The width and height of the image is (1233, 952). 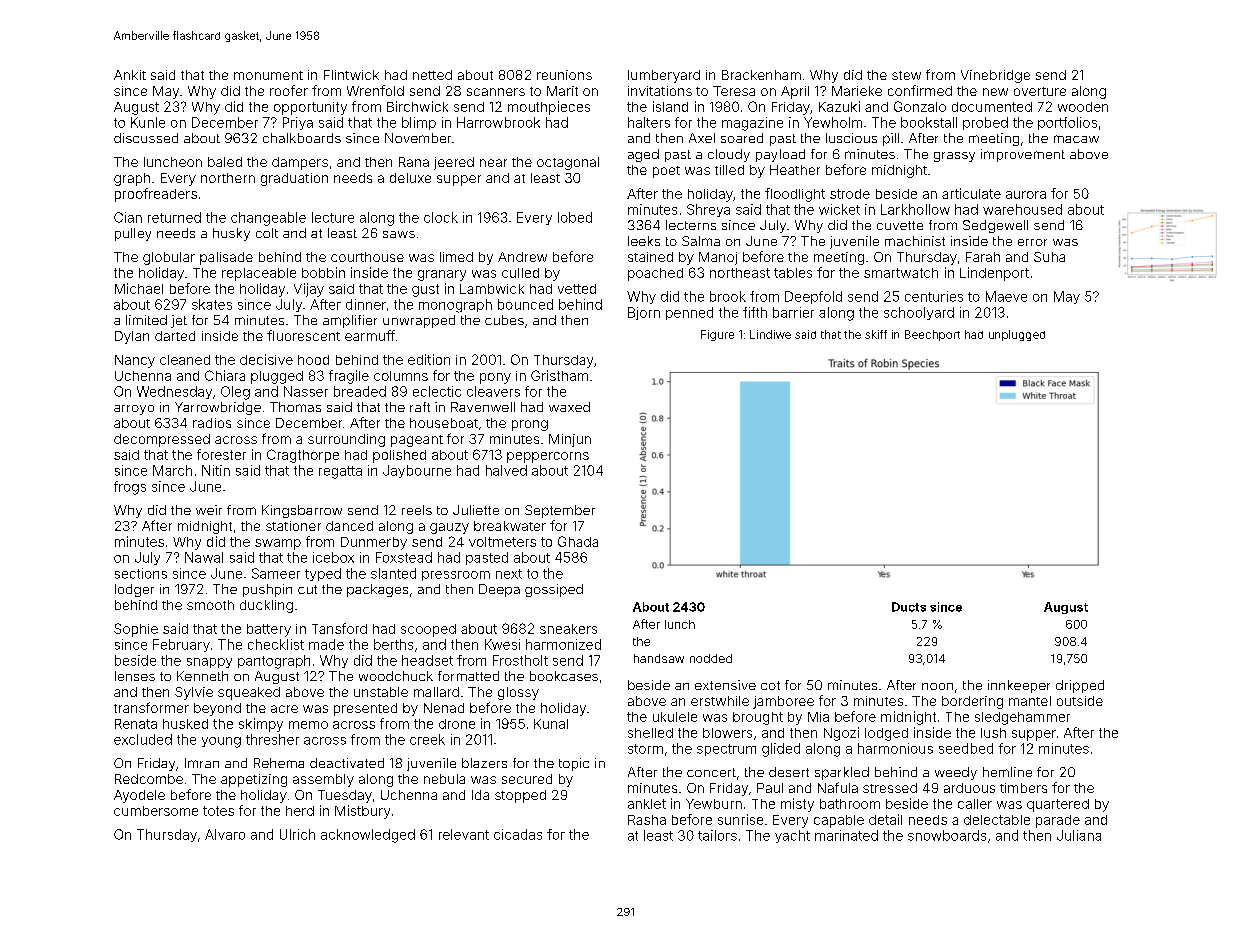 I want to click on Mia, so click(x=818, y=717).
